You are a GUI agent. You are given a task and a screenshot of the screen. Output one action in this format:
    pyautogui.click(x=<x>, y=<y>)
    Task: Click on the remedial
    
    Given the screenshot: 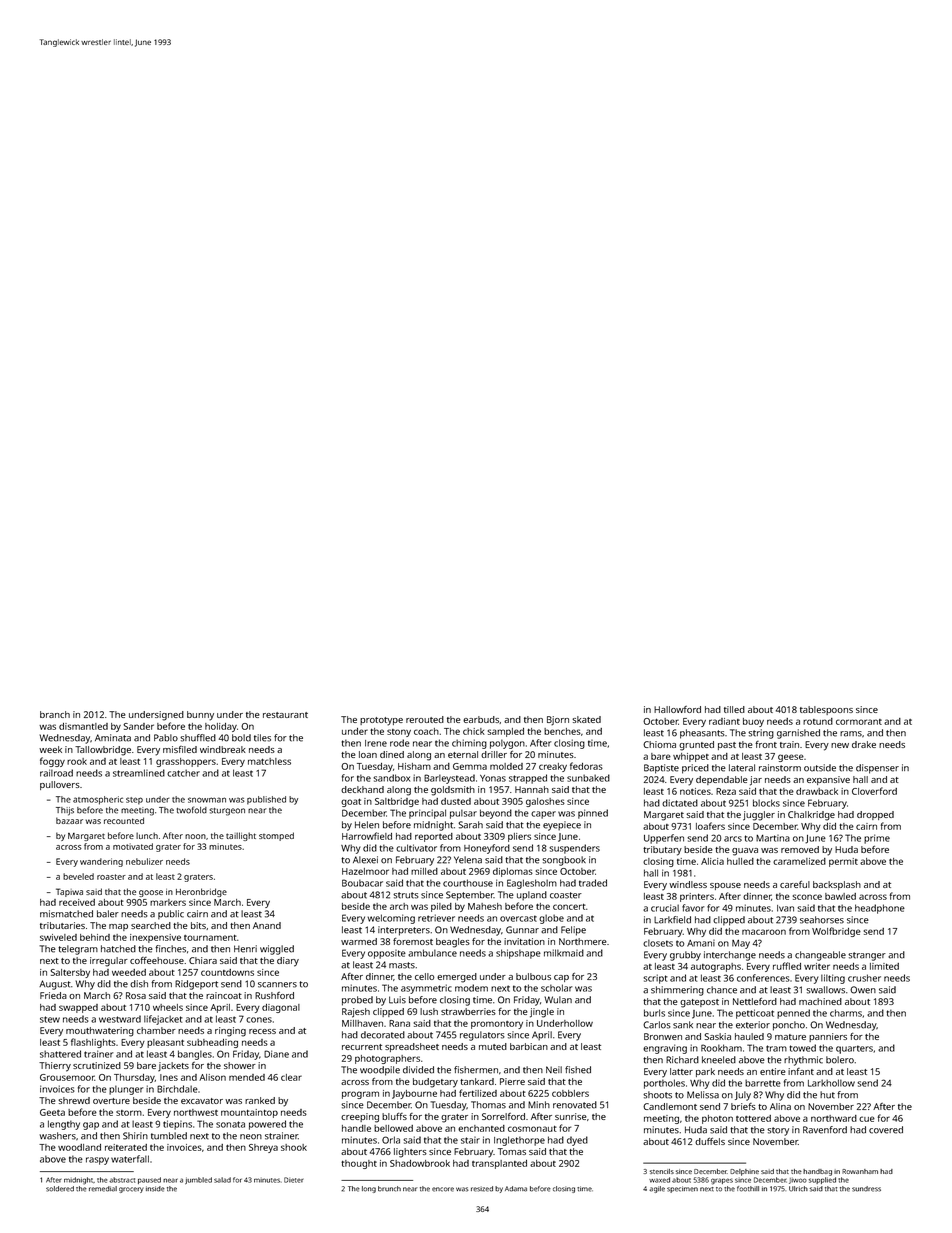 What is the action you would take?
    pyautogui.click(x=103, y=1189)
